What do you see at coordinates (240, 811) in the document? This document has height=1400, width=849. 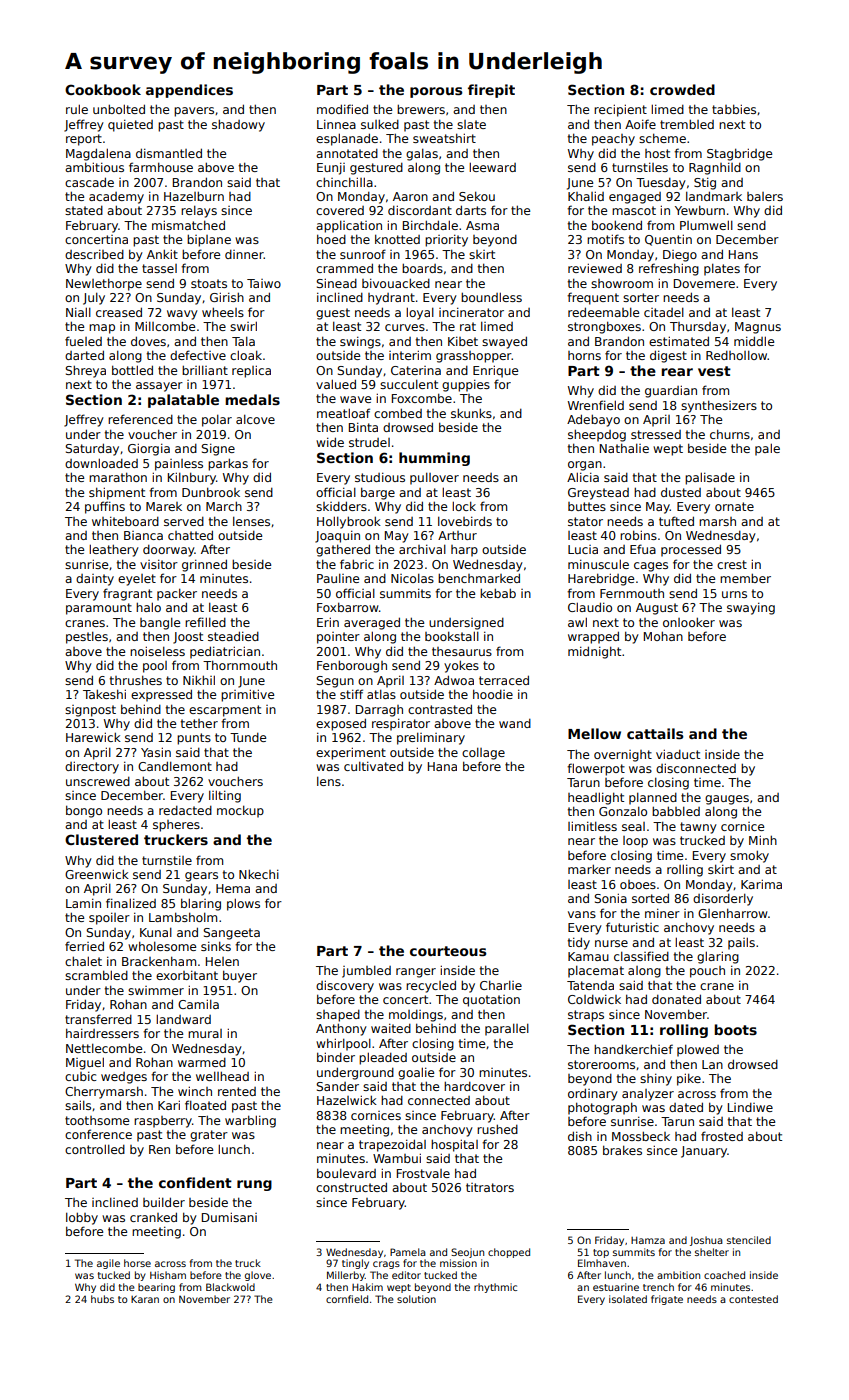 I see `mockup` at bounding box center [240, 811].
